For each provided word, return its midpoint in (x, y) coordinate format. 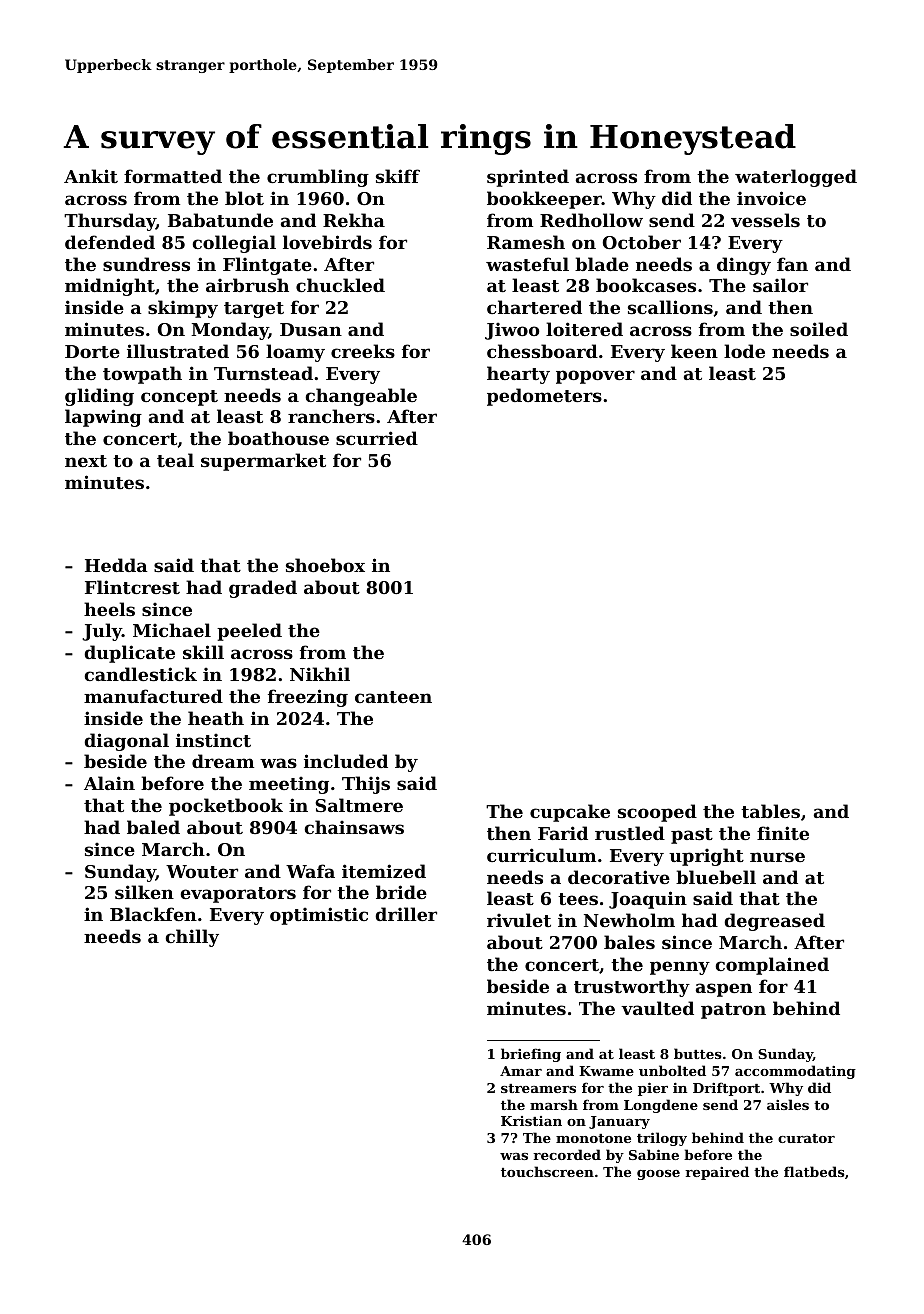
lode (744, 351)
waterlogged (796, 178)
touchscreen (547, 1171)
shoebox (325, 565)
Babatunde (220, 220)
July (102, 632)
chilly (192, 938)
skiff (398, 176)
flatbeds (814, 1171)
